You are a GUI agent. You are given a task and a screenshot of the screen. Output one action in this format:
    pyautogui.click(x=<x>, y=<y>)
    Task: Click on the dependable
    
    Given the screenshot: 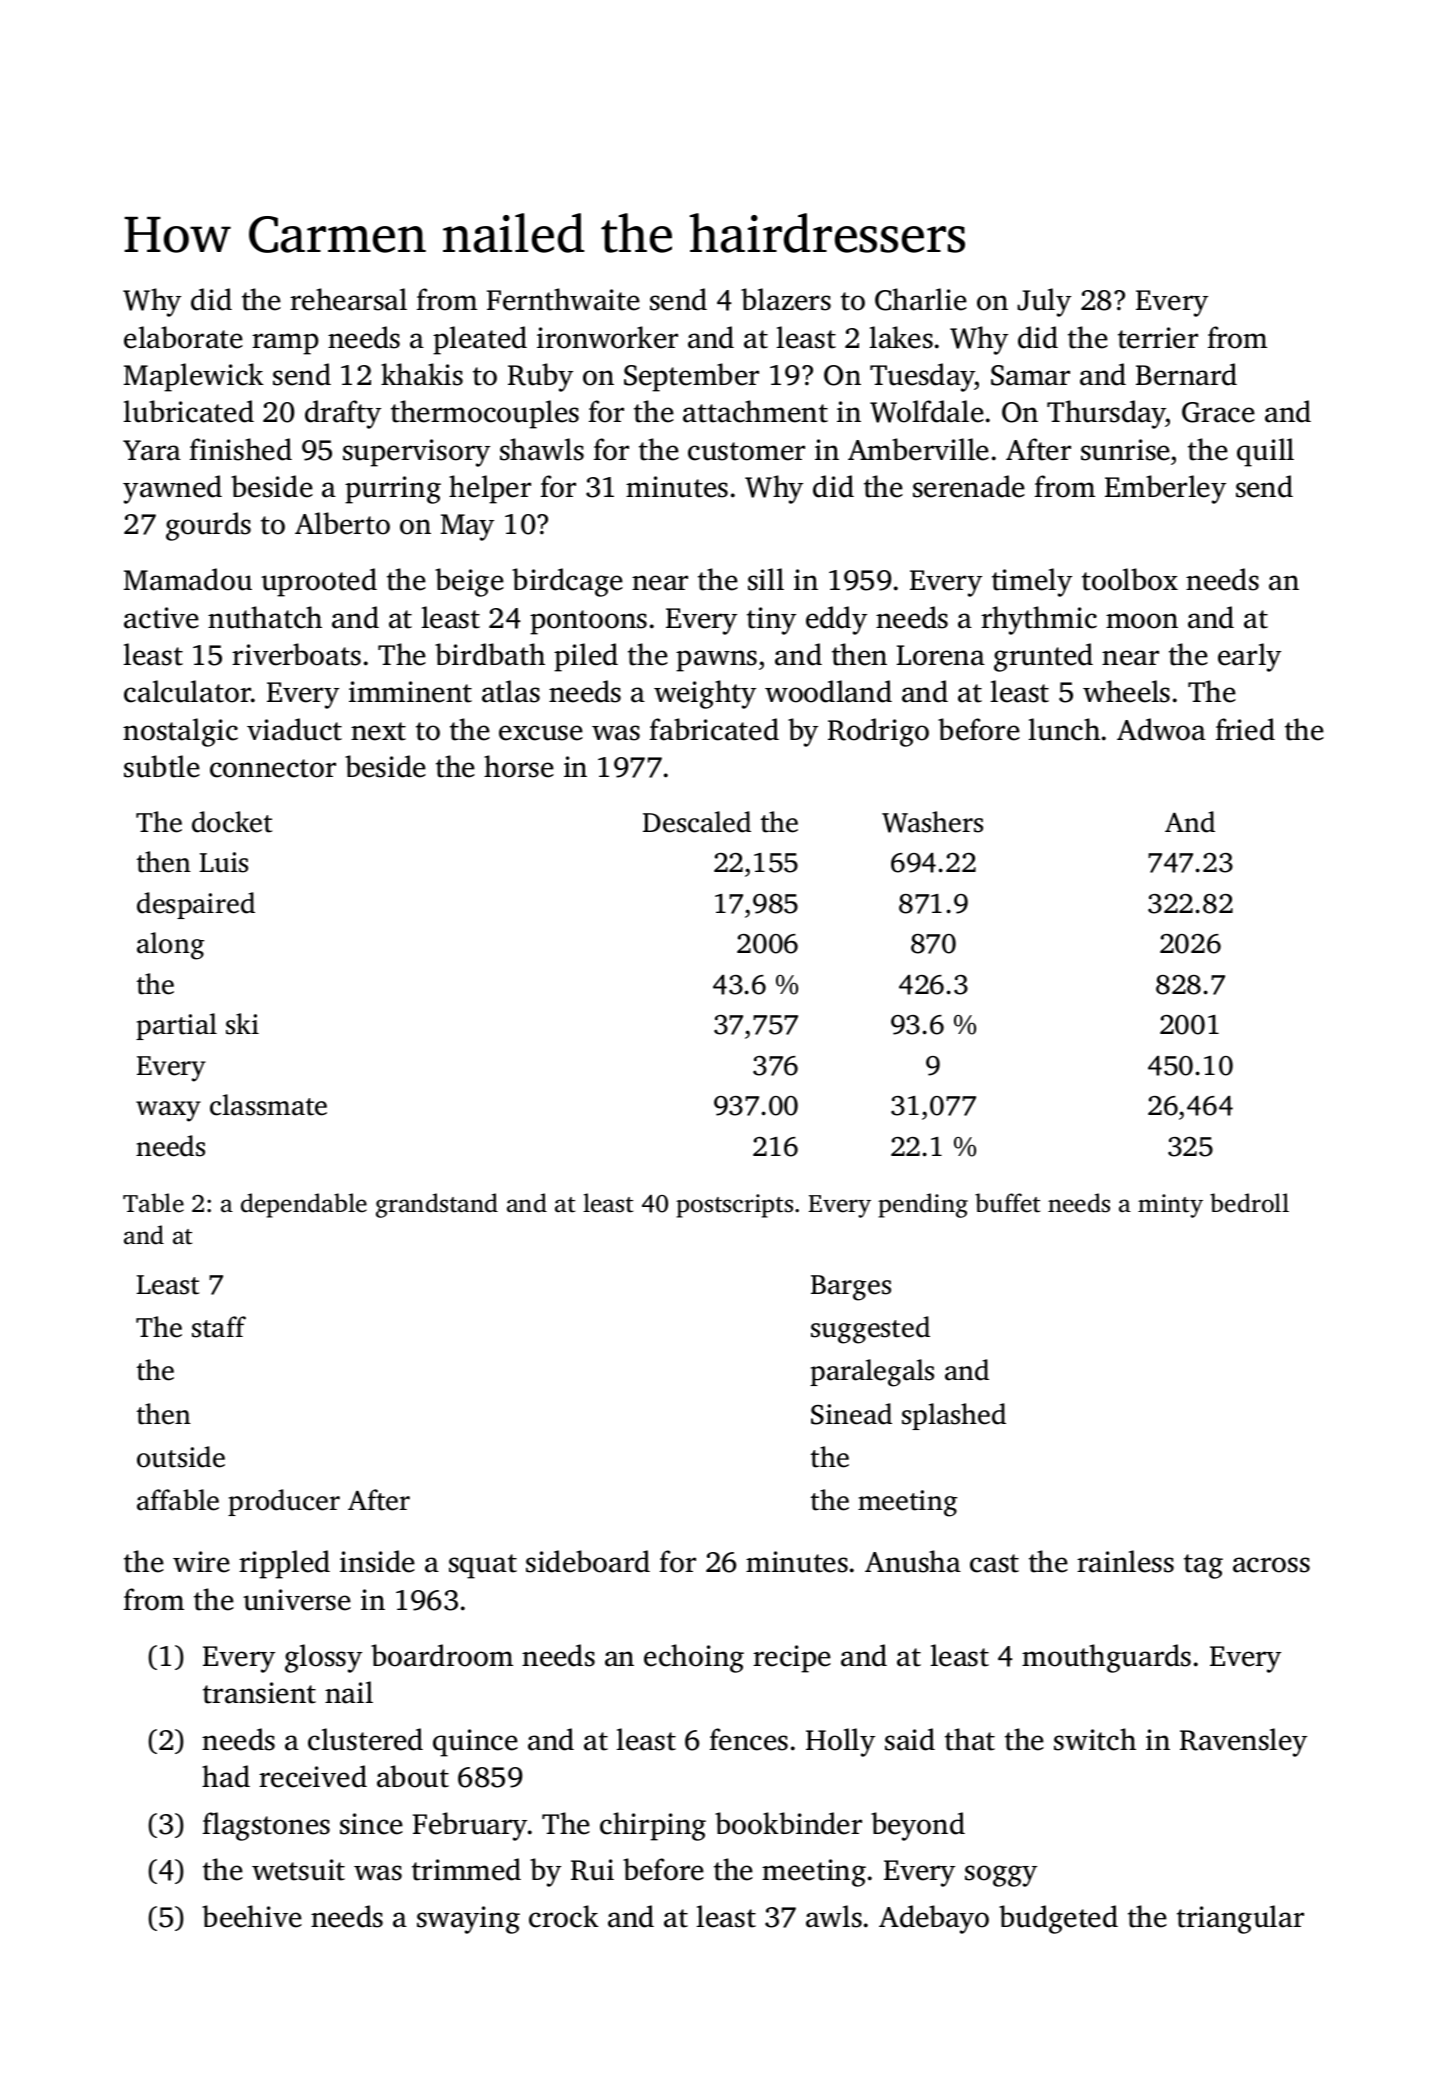 What is the action you would take?
    pyautogui.click(x=304, y=1205)
